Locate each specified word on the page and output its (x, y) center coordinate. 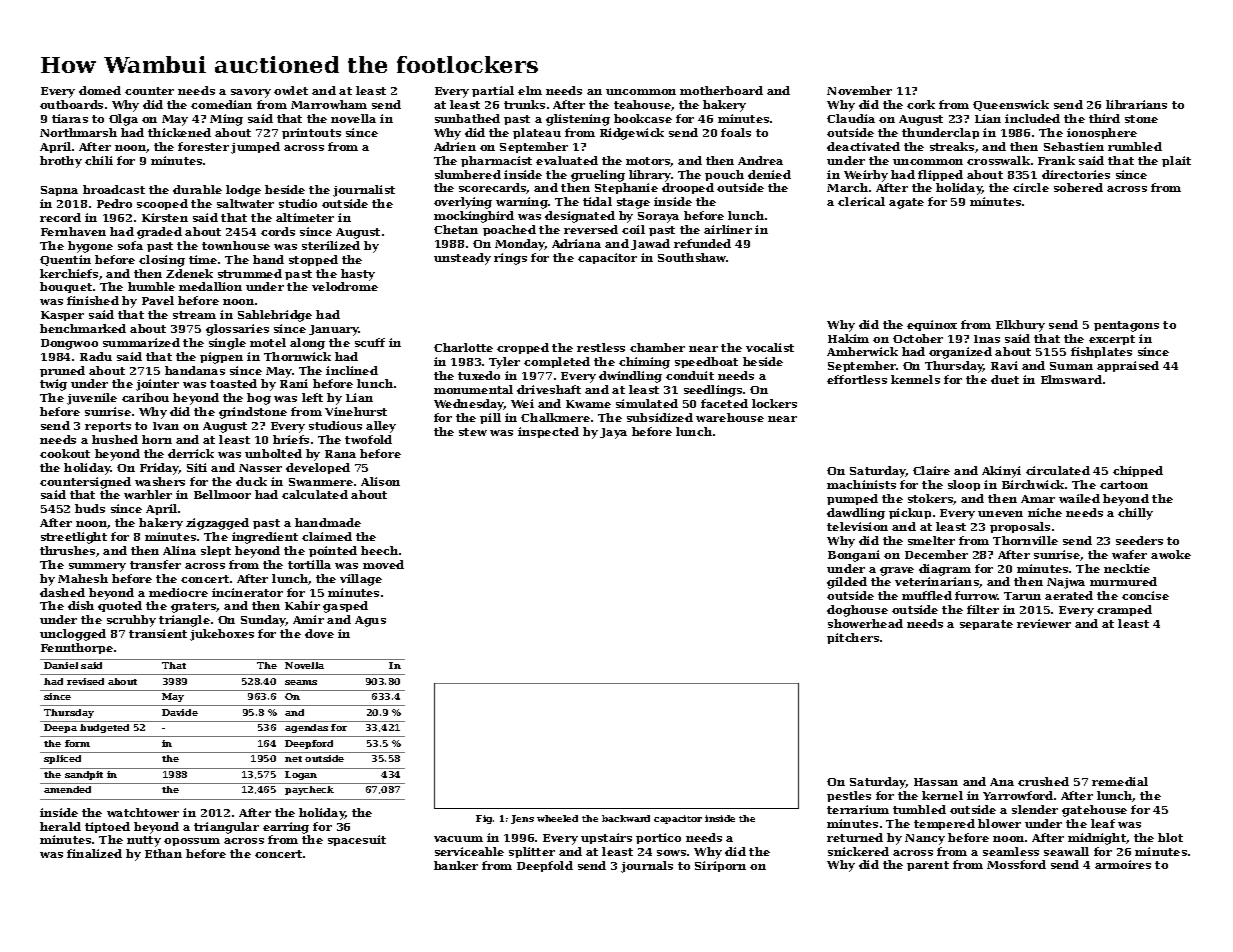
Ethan (163, 853)
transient (158, 633)
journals (647, 867)
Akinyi (1001, 472)
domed (100, 90)
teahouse (642, 104)
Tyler (504, 363)
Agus (370, 621)
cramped (1124, 610)
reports (108, 427)
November (859, 90)
